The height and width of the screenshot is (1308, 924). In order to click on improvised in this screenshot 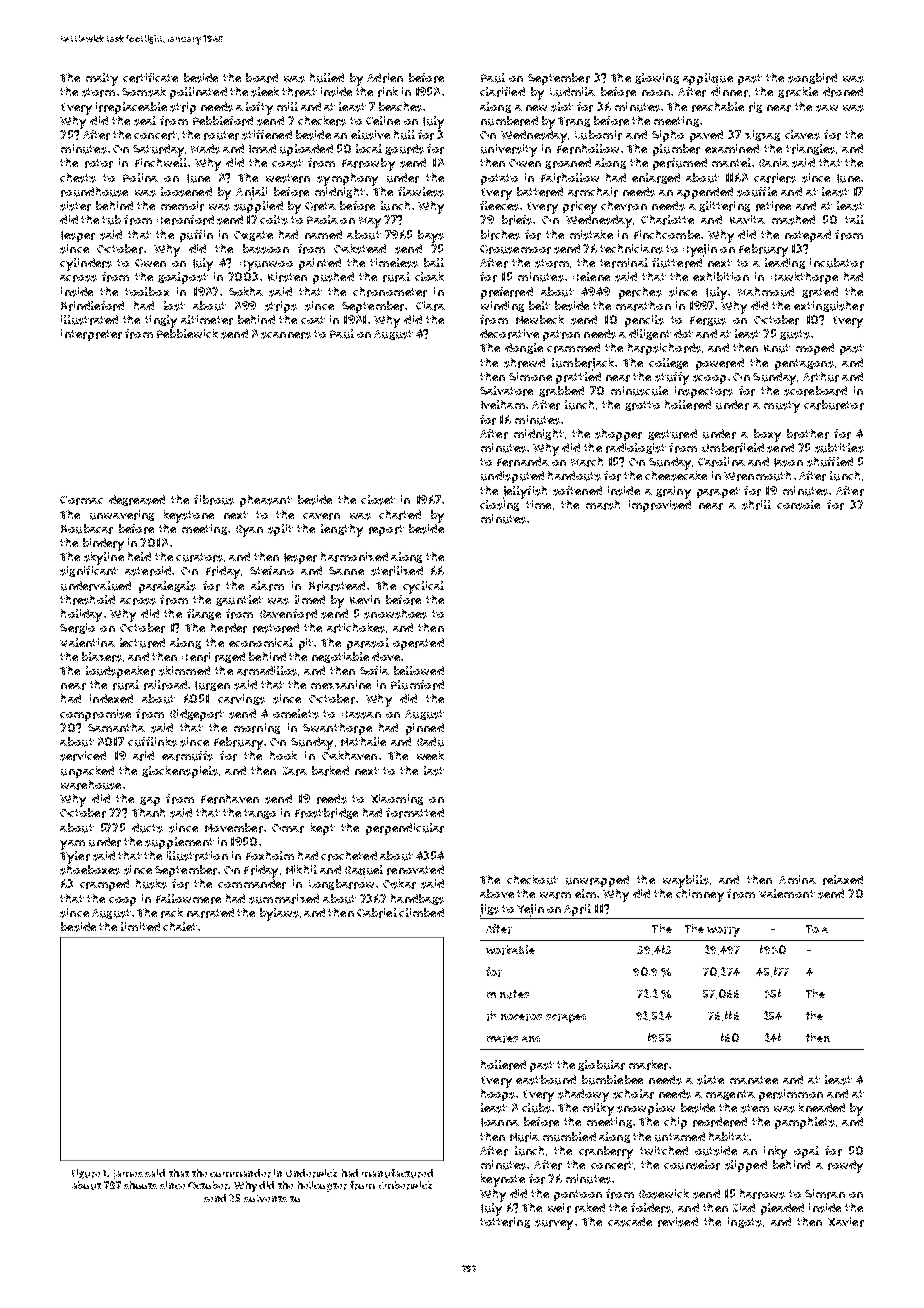, I will do `click(660, 506)`.
